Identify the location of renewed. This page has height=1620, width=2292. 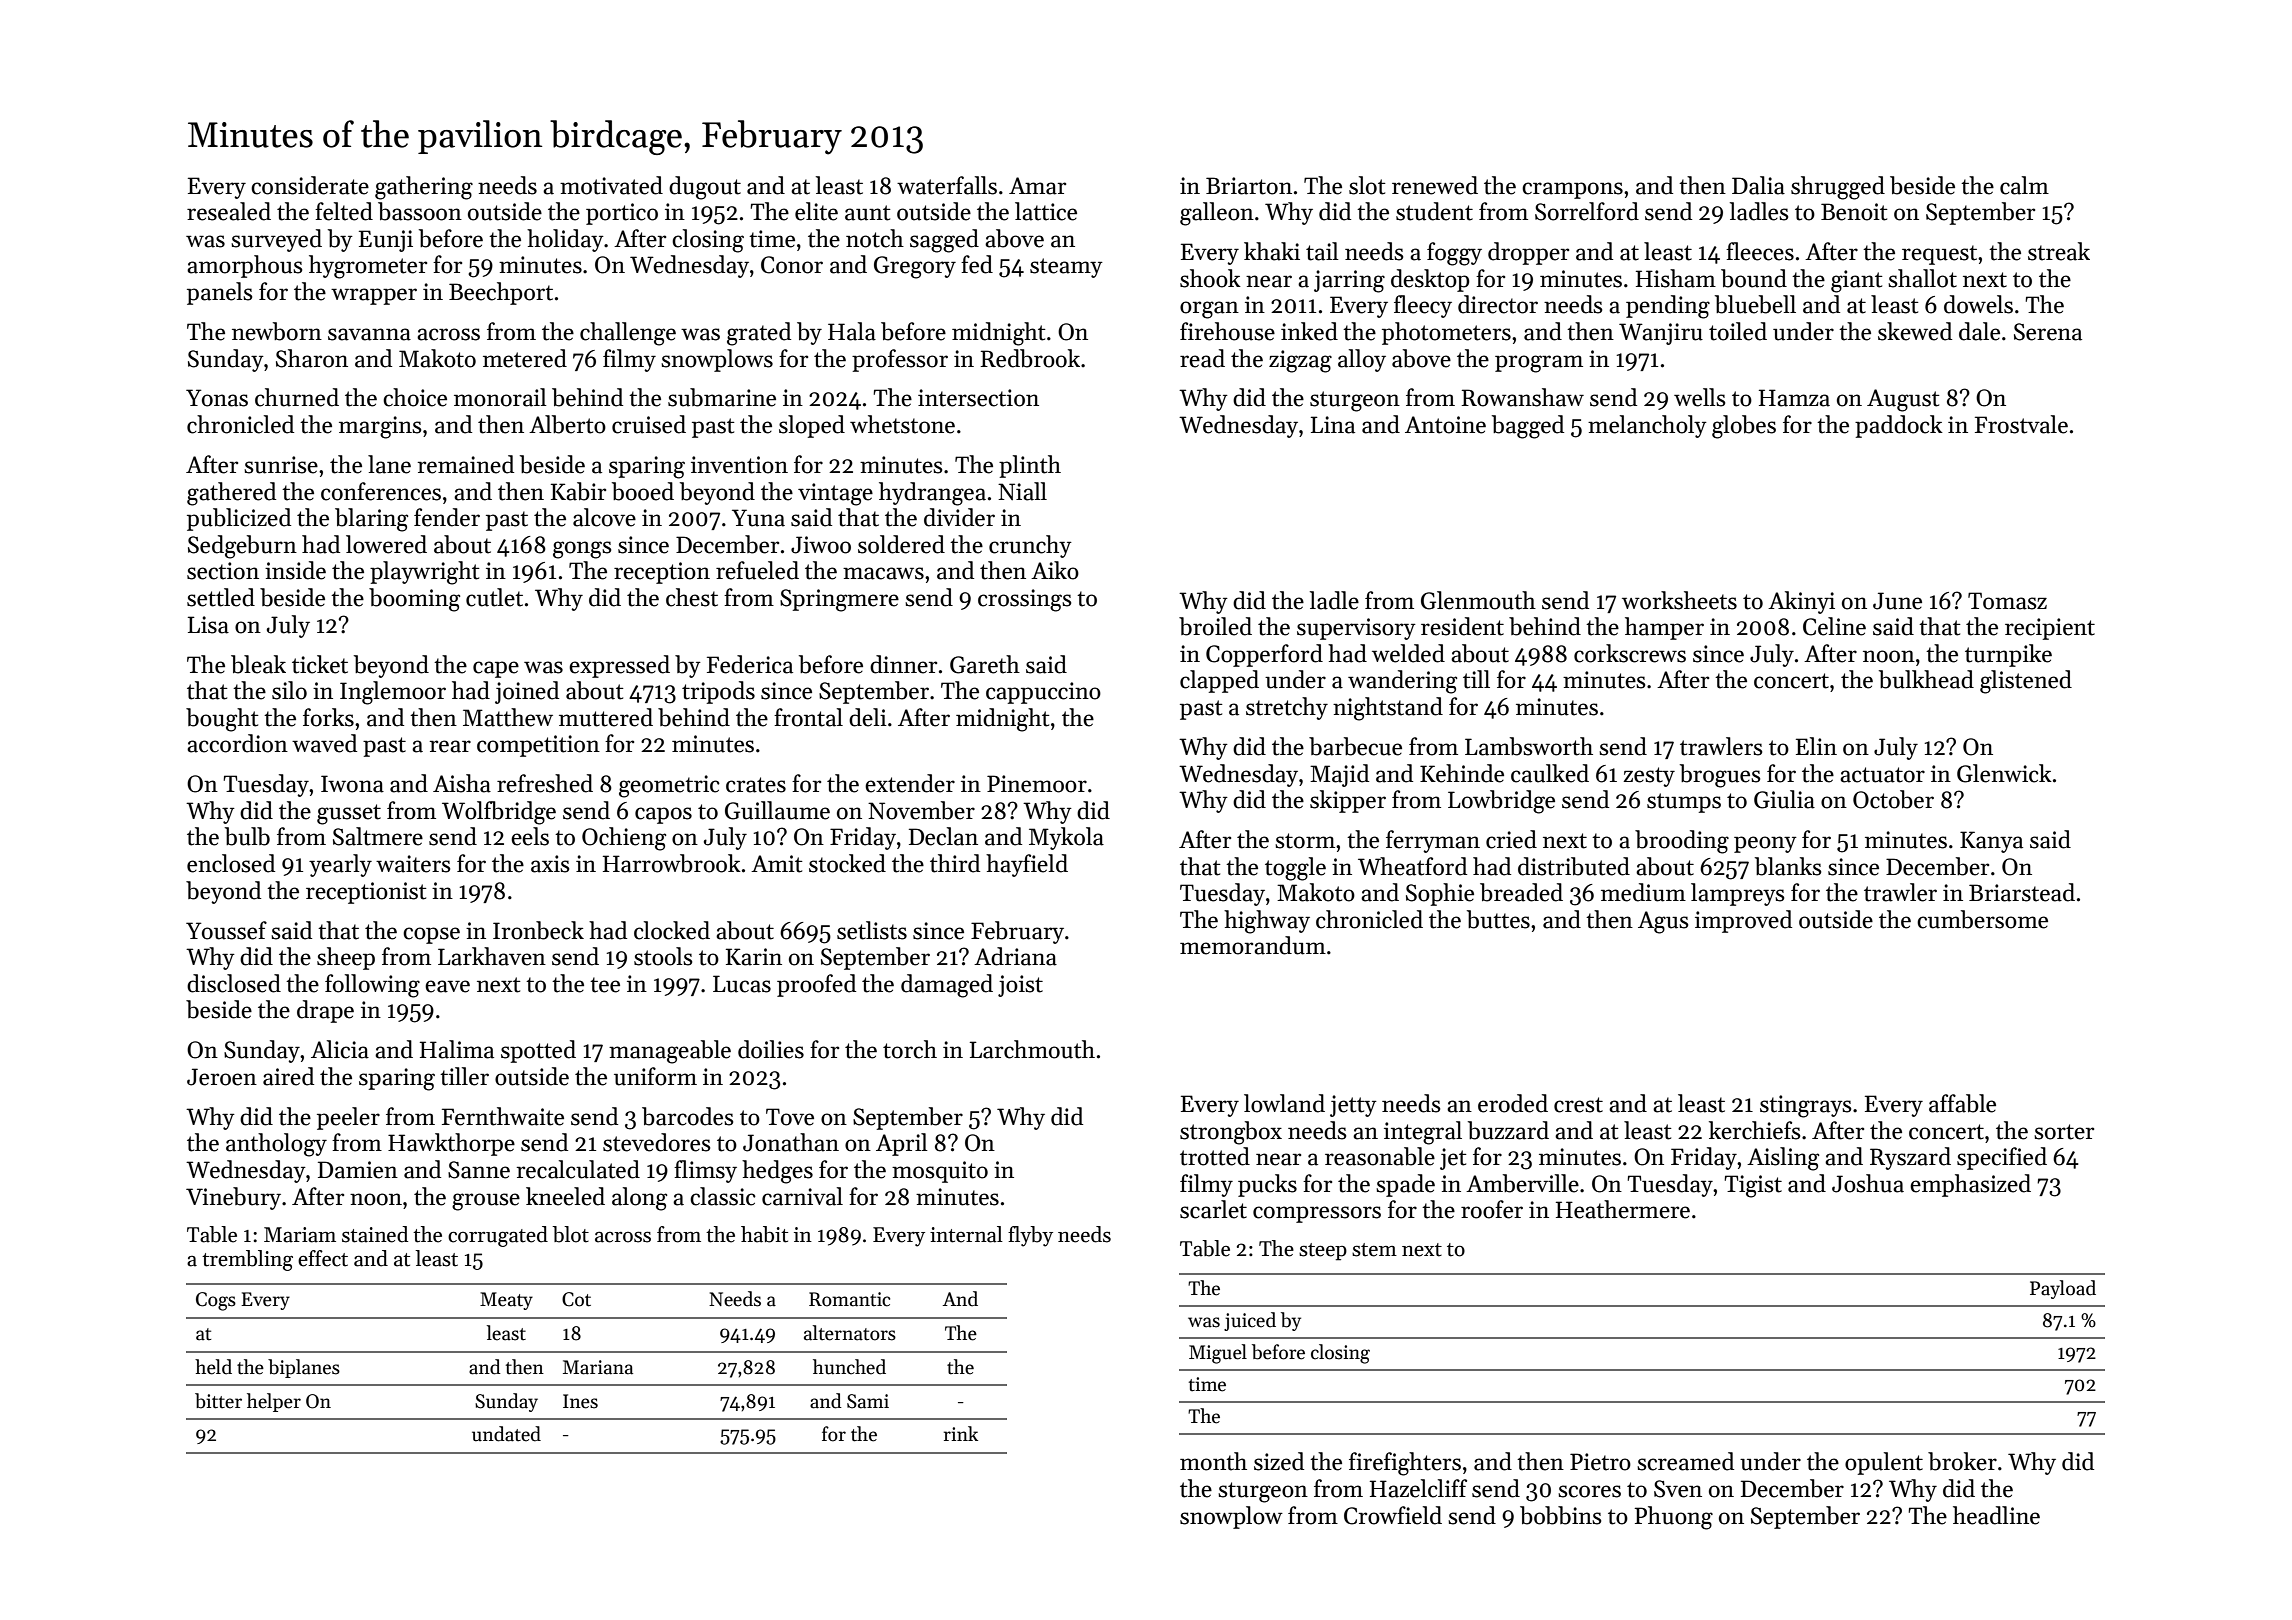
(1435, 185).
